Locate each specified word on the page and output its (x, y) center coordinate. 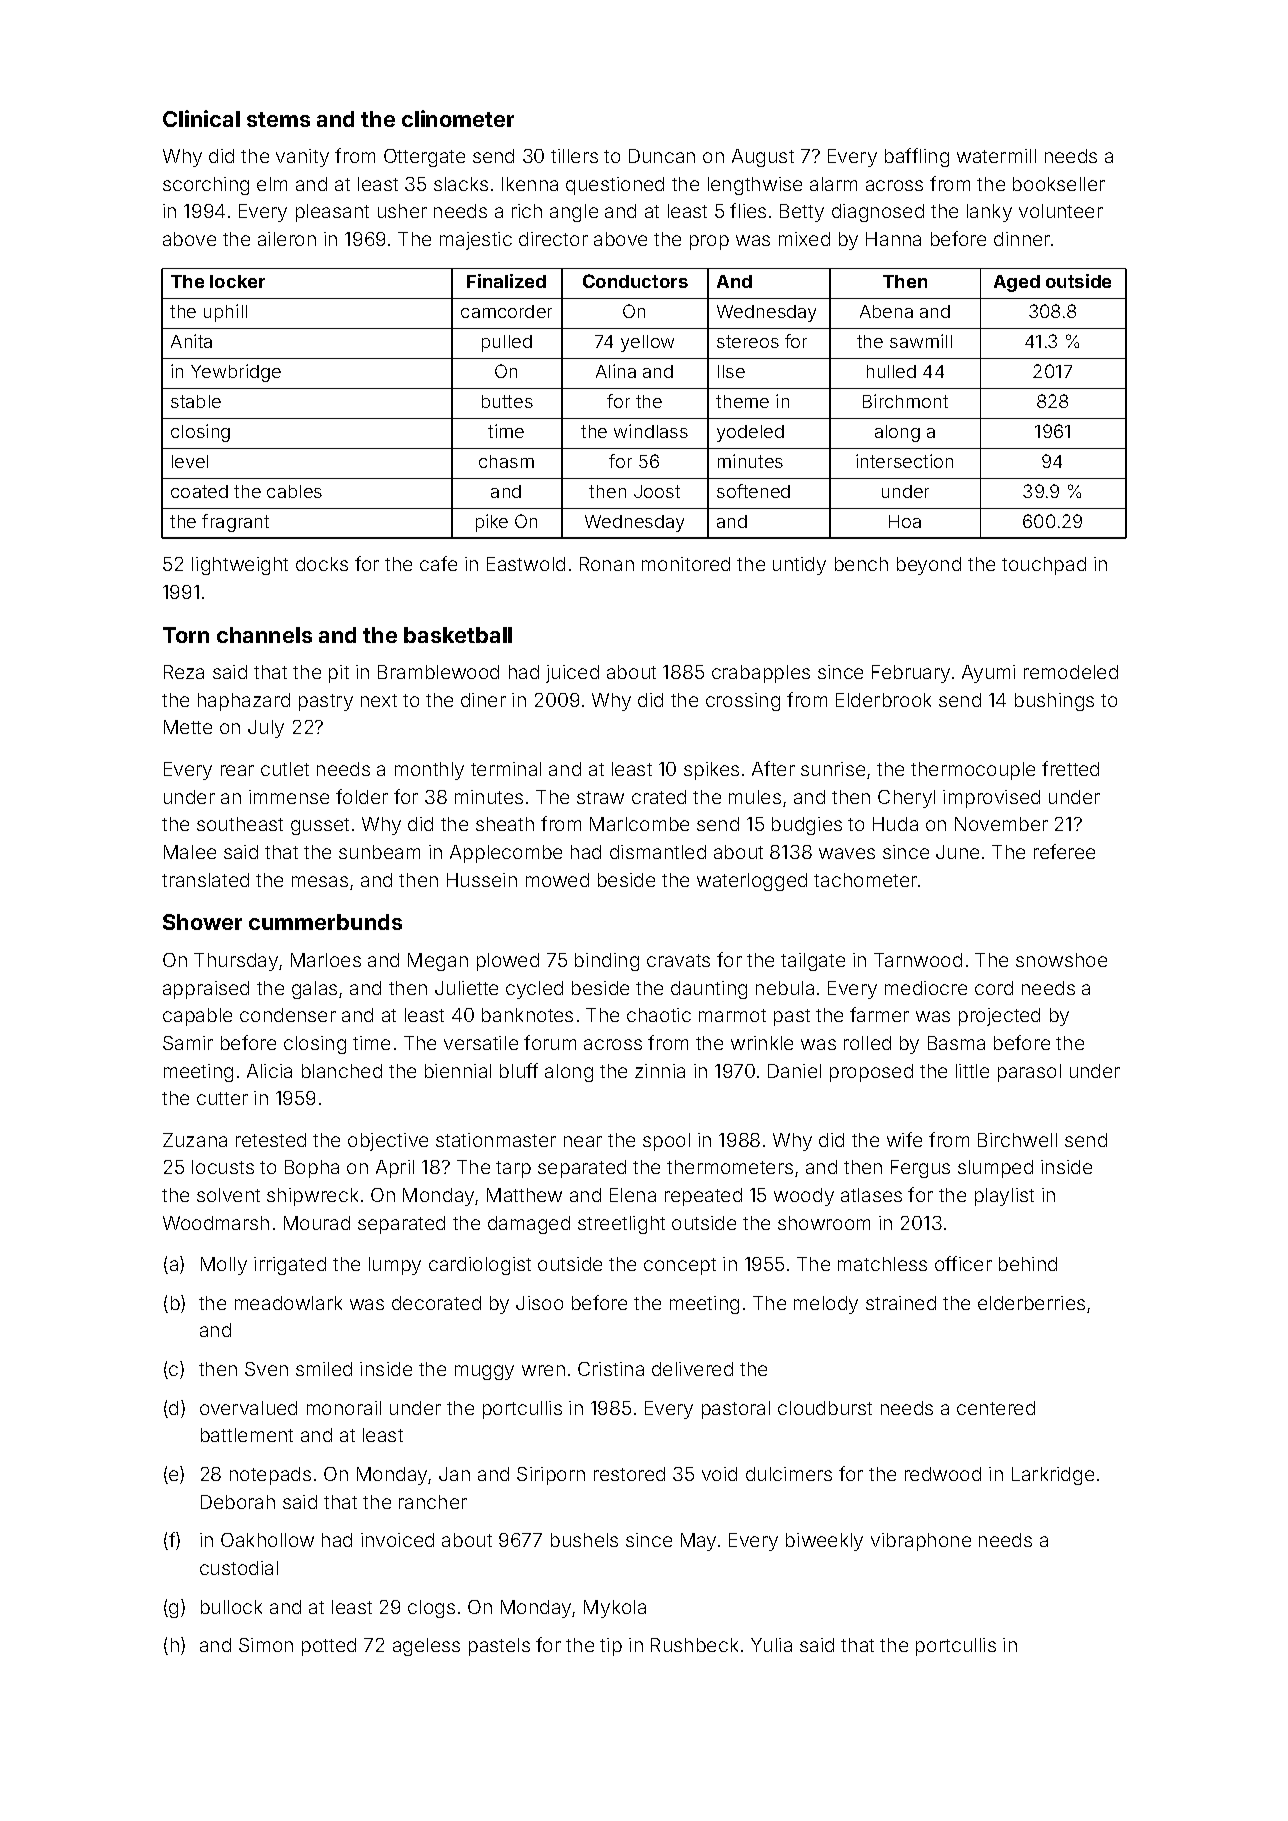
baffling (917, 157)
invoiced (397, 1540)
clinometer (458, 118)
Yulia (771, 1645)
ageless (426, 1647)
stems (278, 119)
